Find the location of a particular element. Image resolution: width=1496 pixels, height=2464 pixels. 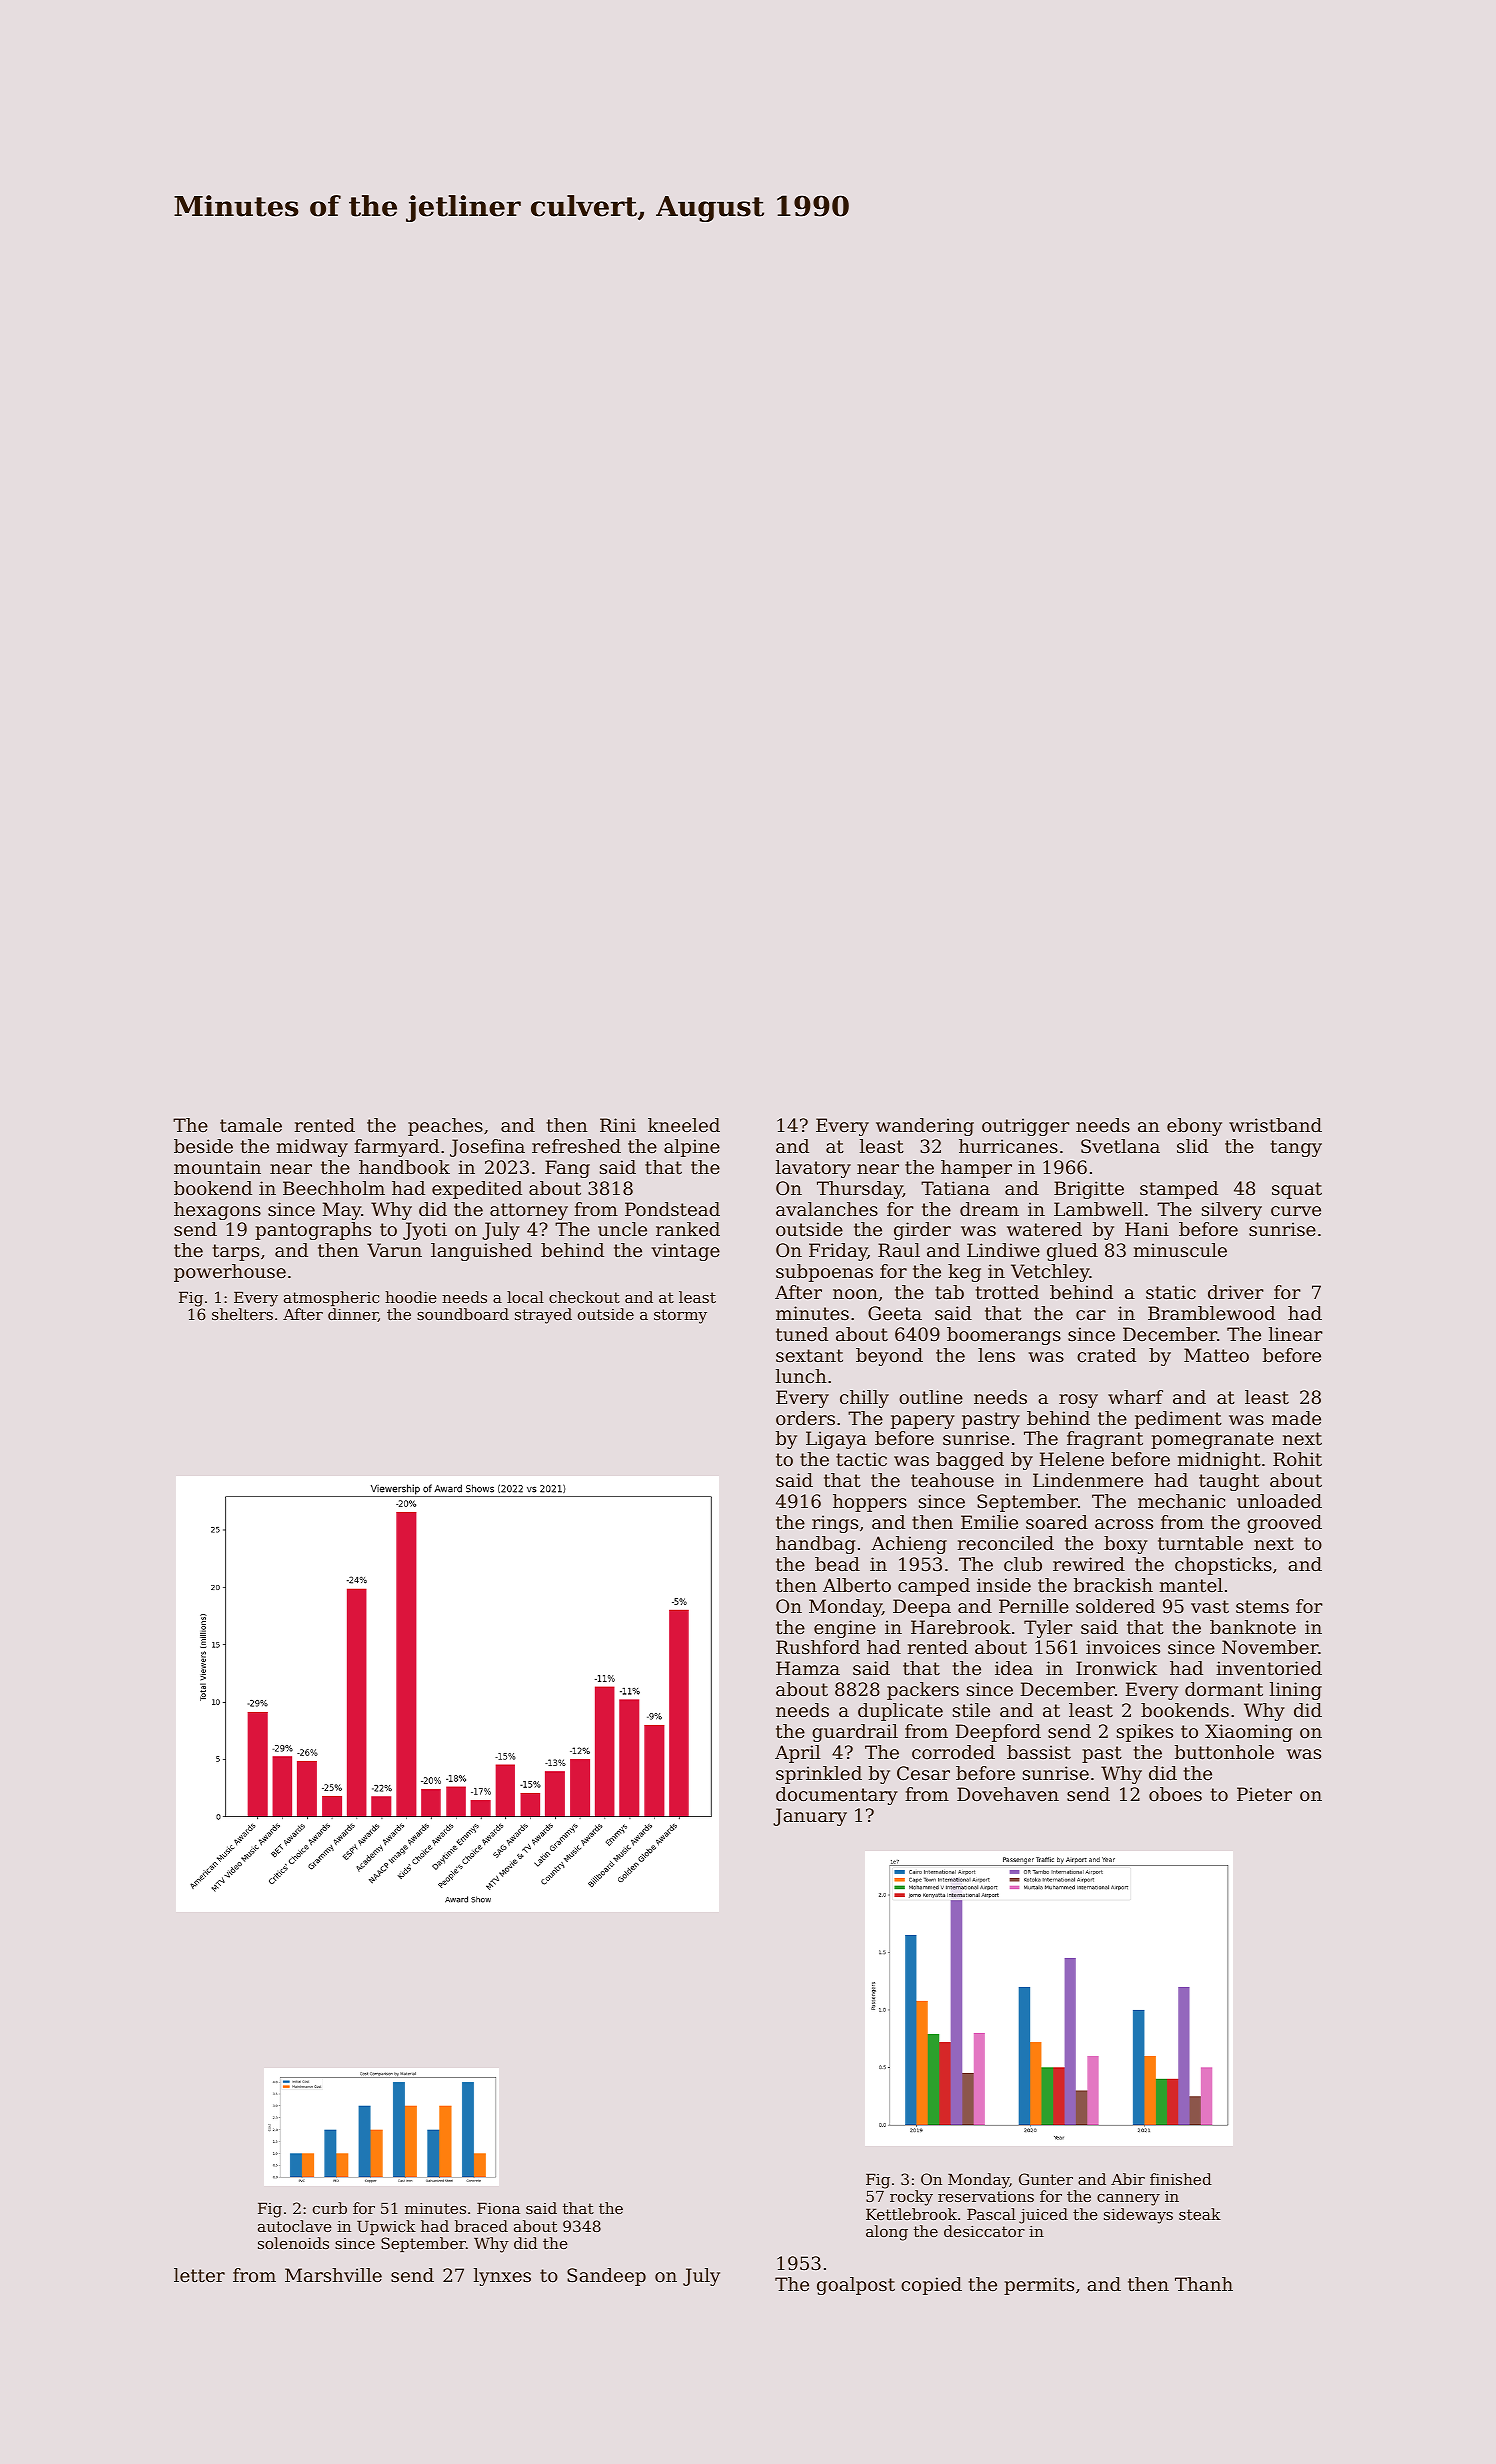

handbag is located at coordinates (815, 1545).
